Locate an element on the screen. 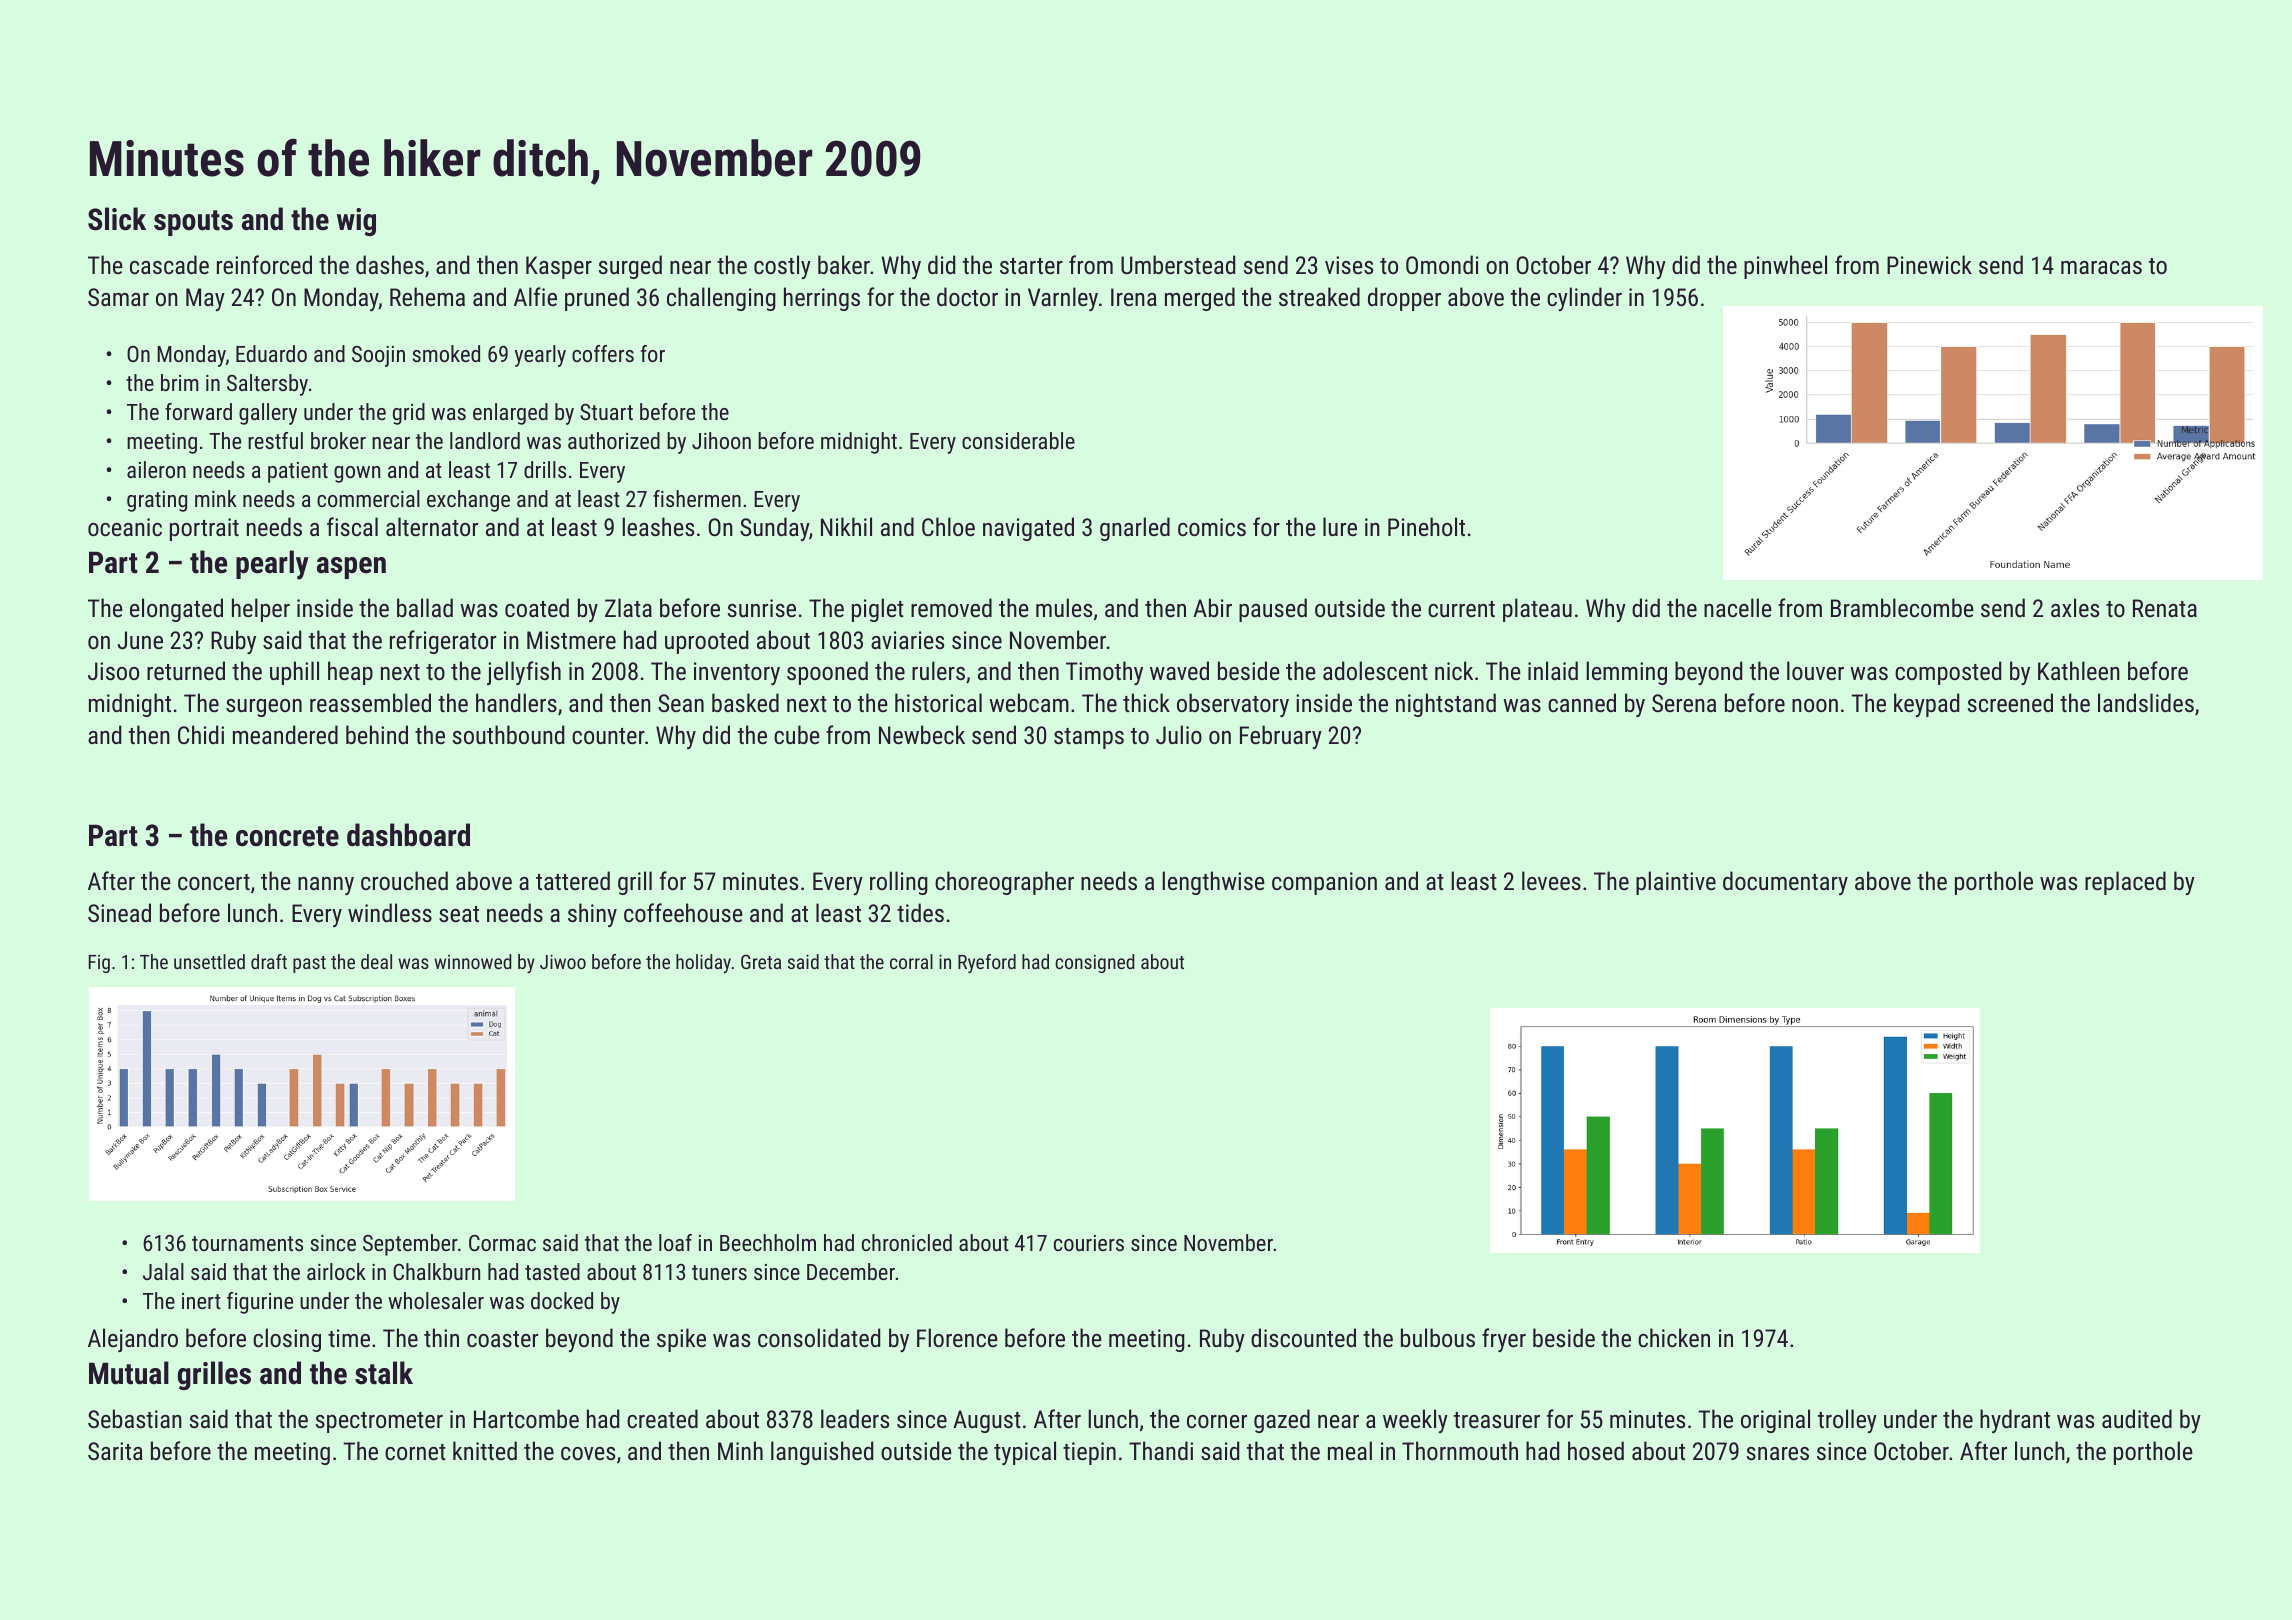 The height and width of the screenshot is (1620, 2292). maracas is located at coordinates (2101, 267).
